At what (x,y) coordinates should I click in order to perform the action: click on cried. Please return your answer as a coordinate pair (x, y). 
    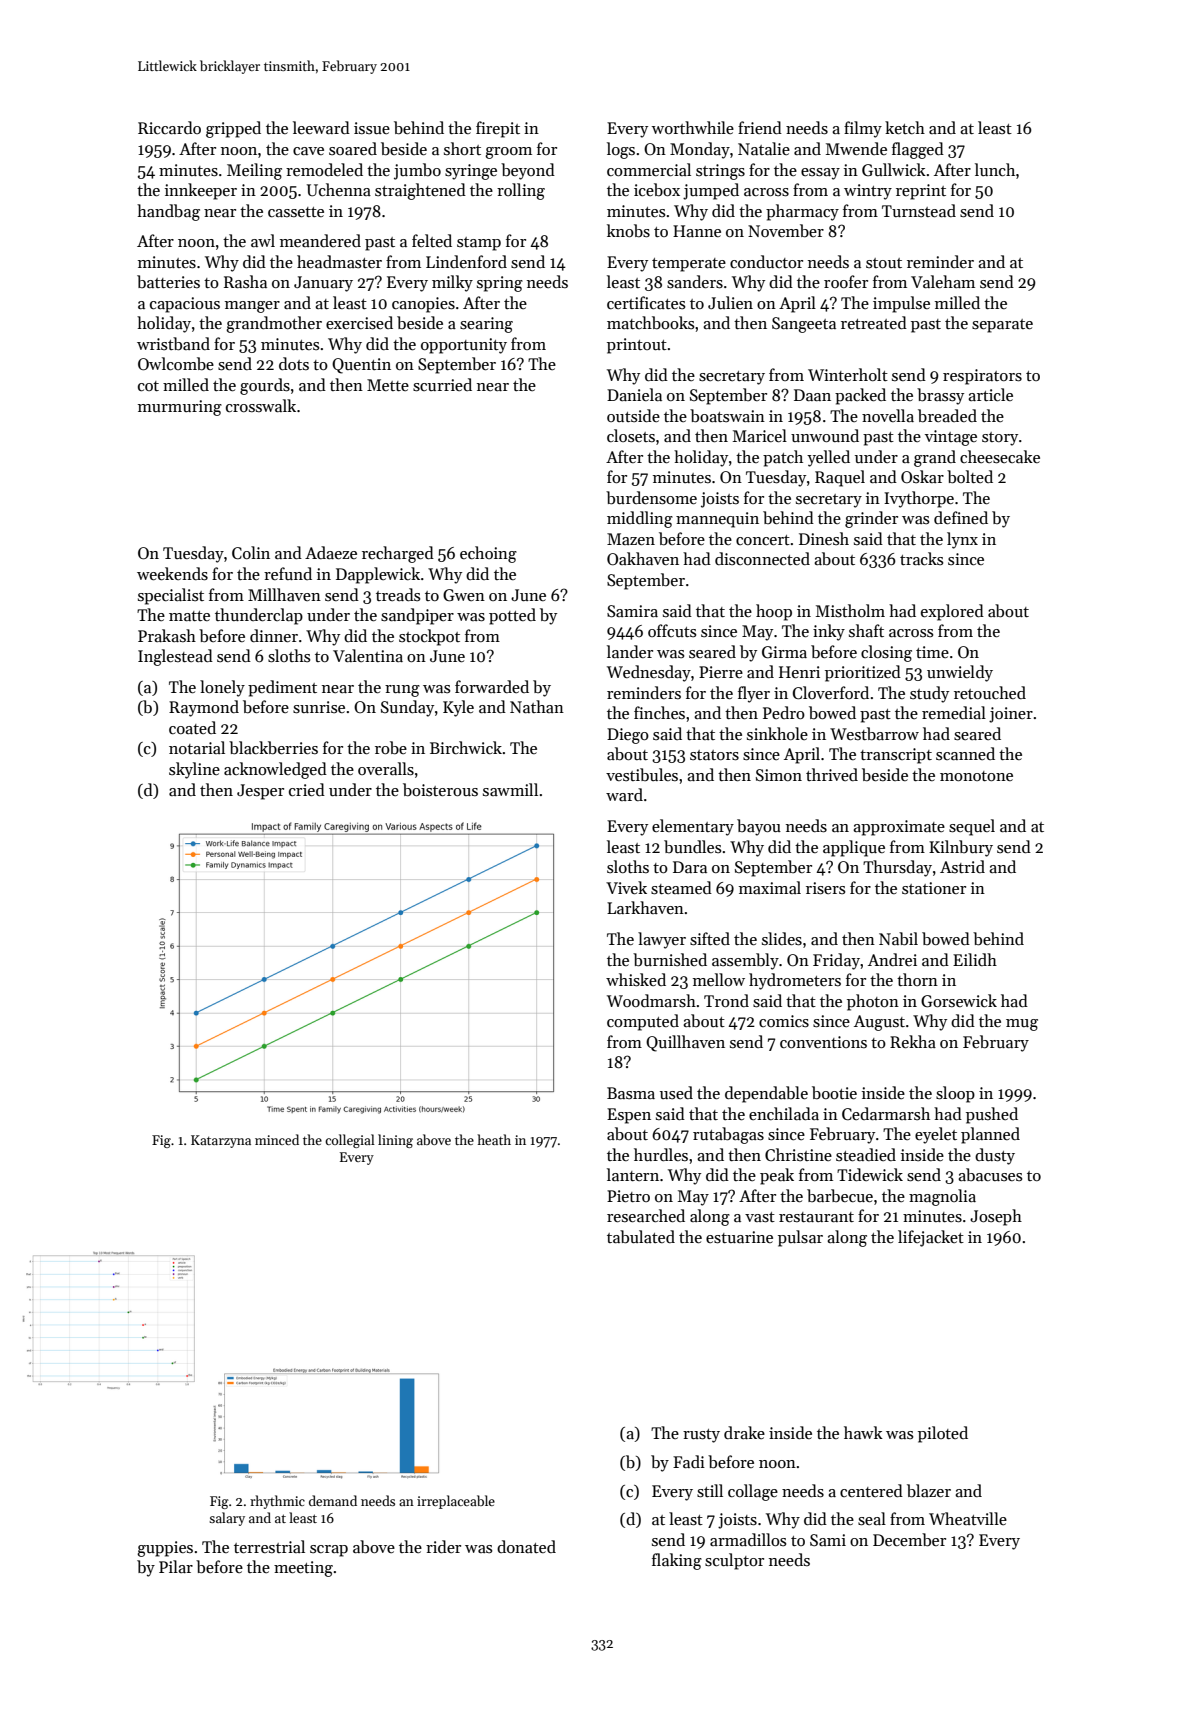
    Looking at the image, I should click on (307, 789).
